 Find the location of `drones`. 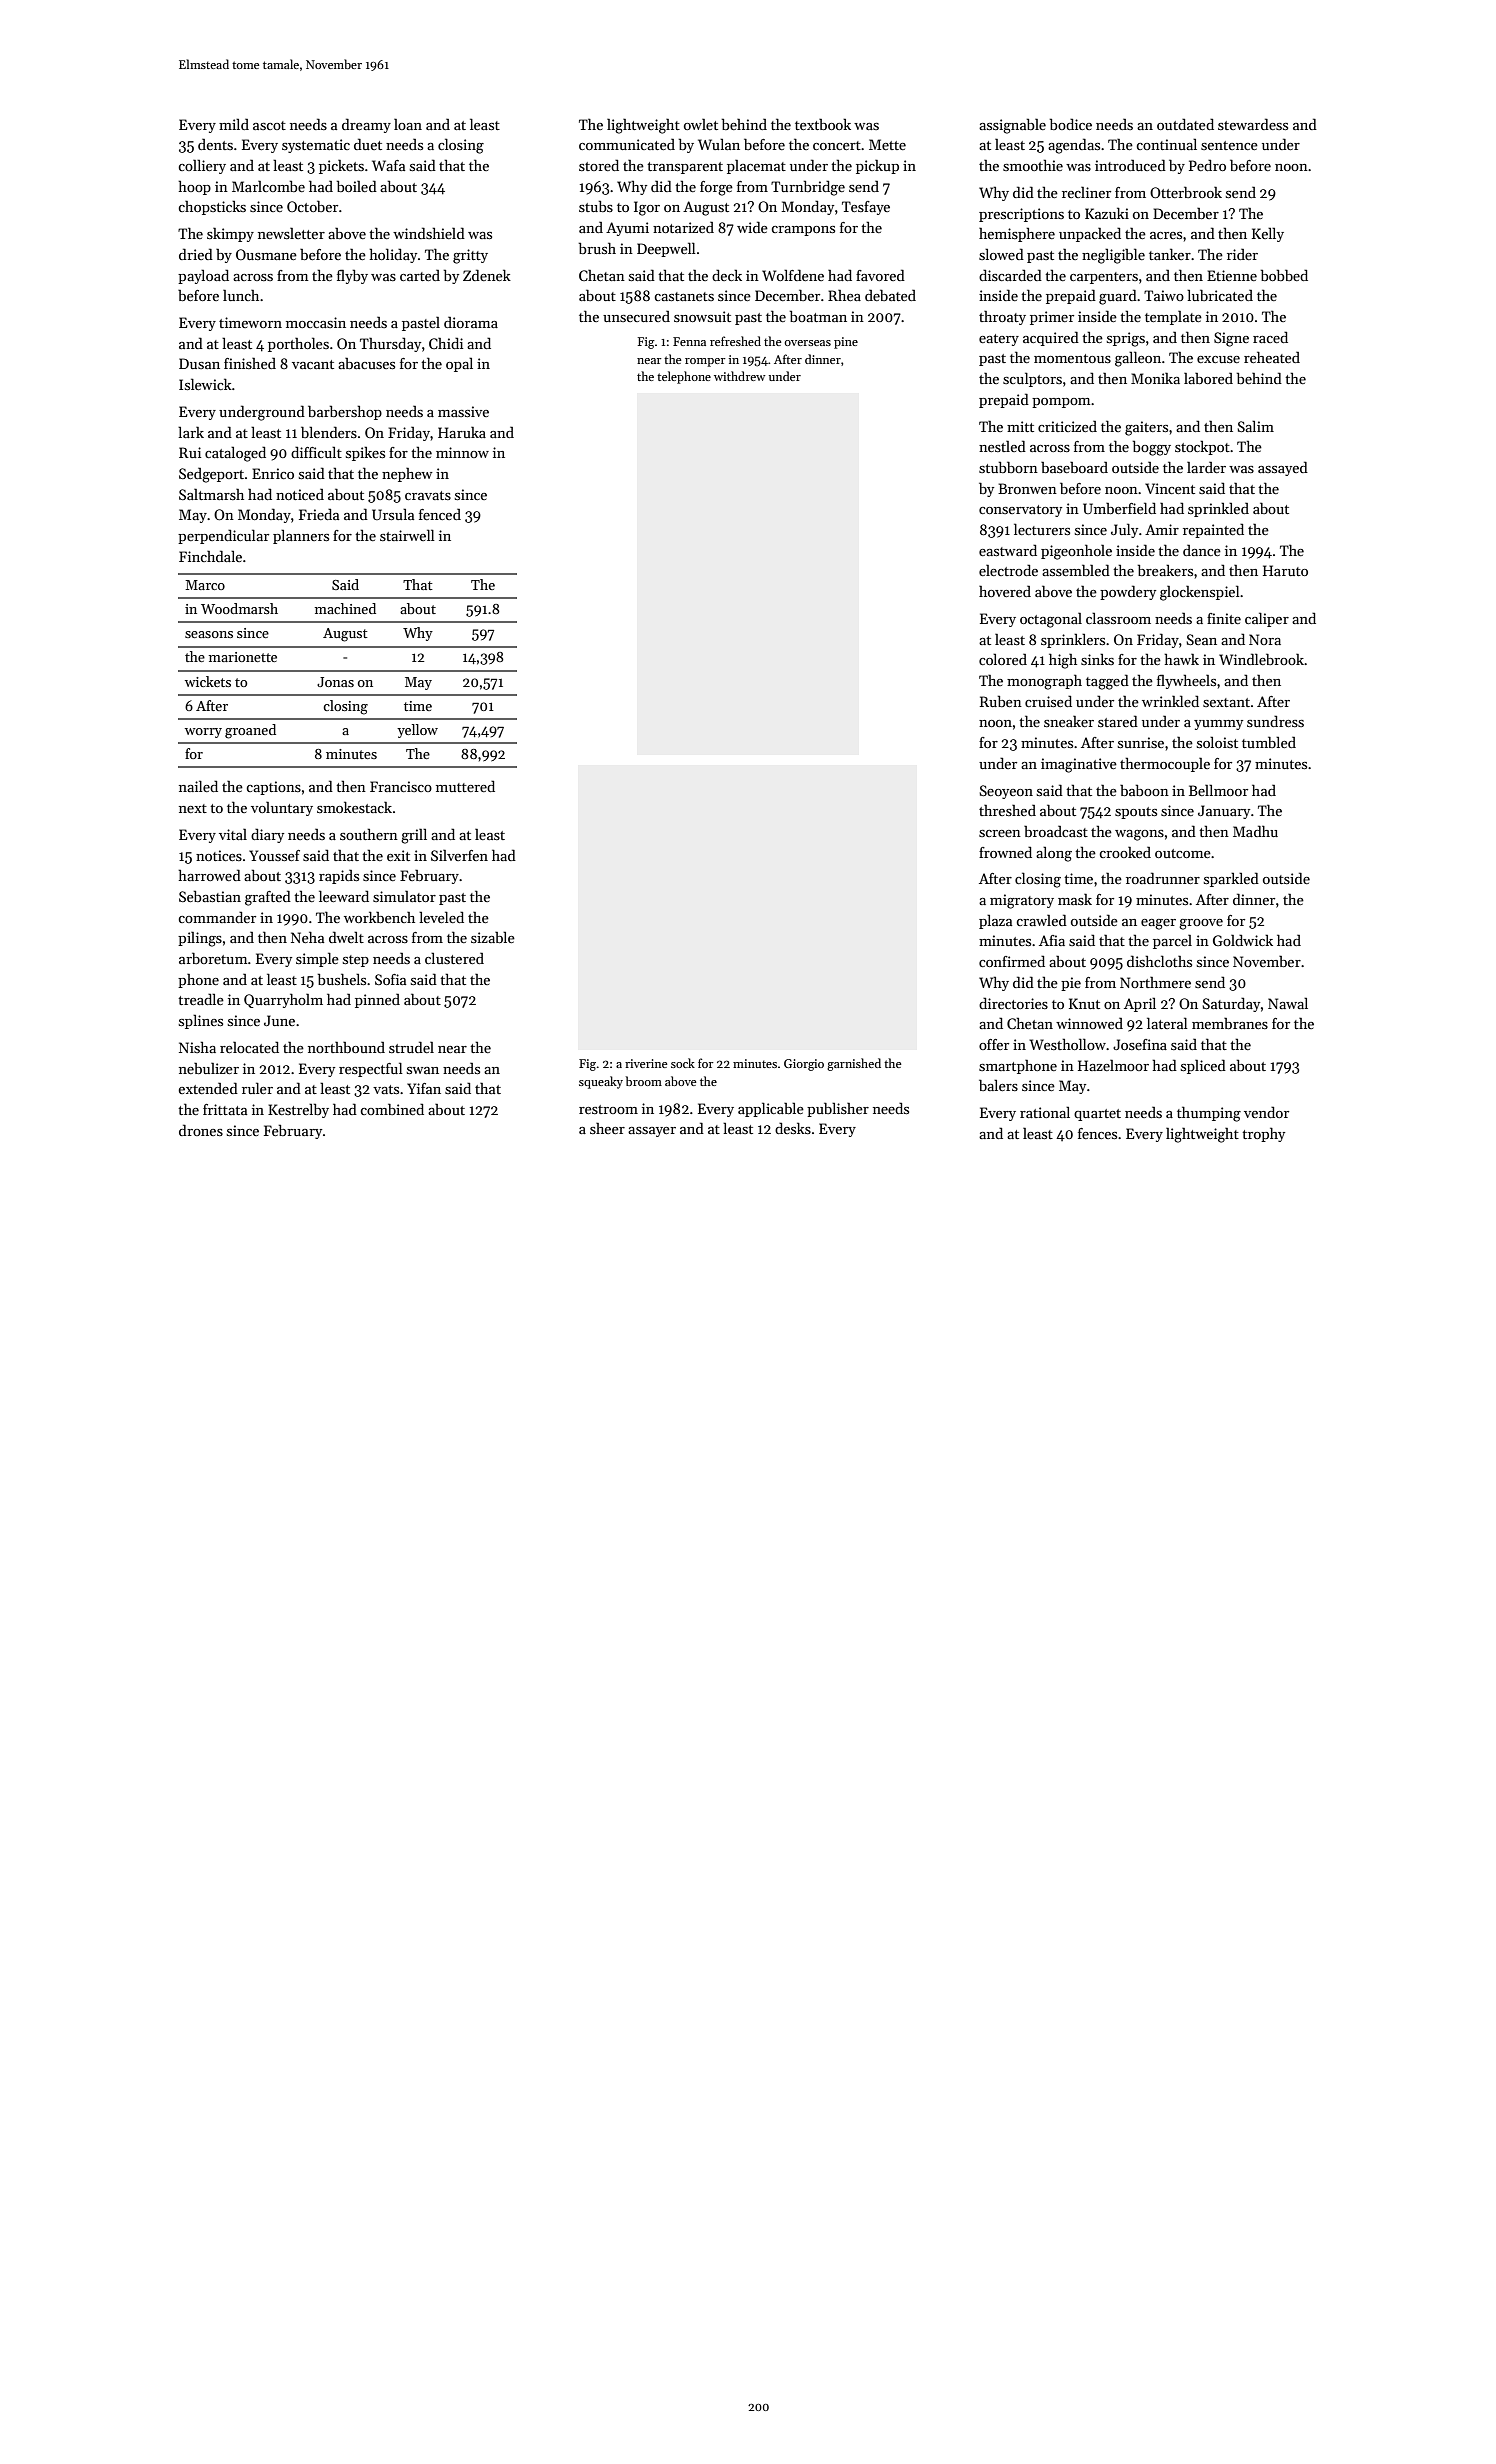

drones is located at coordinates (201, 1130).
